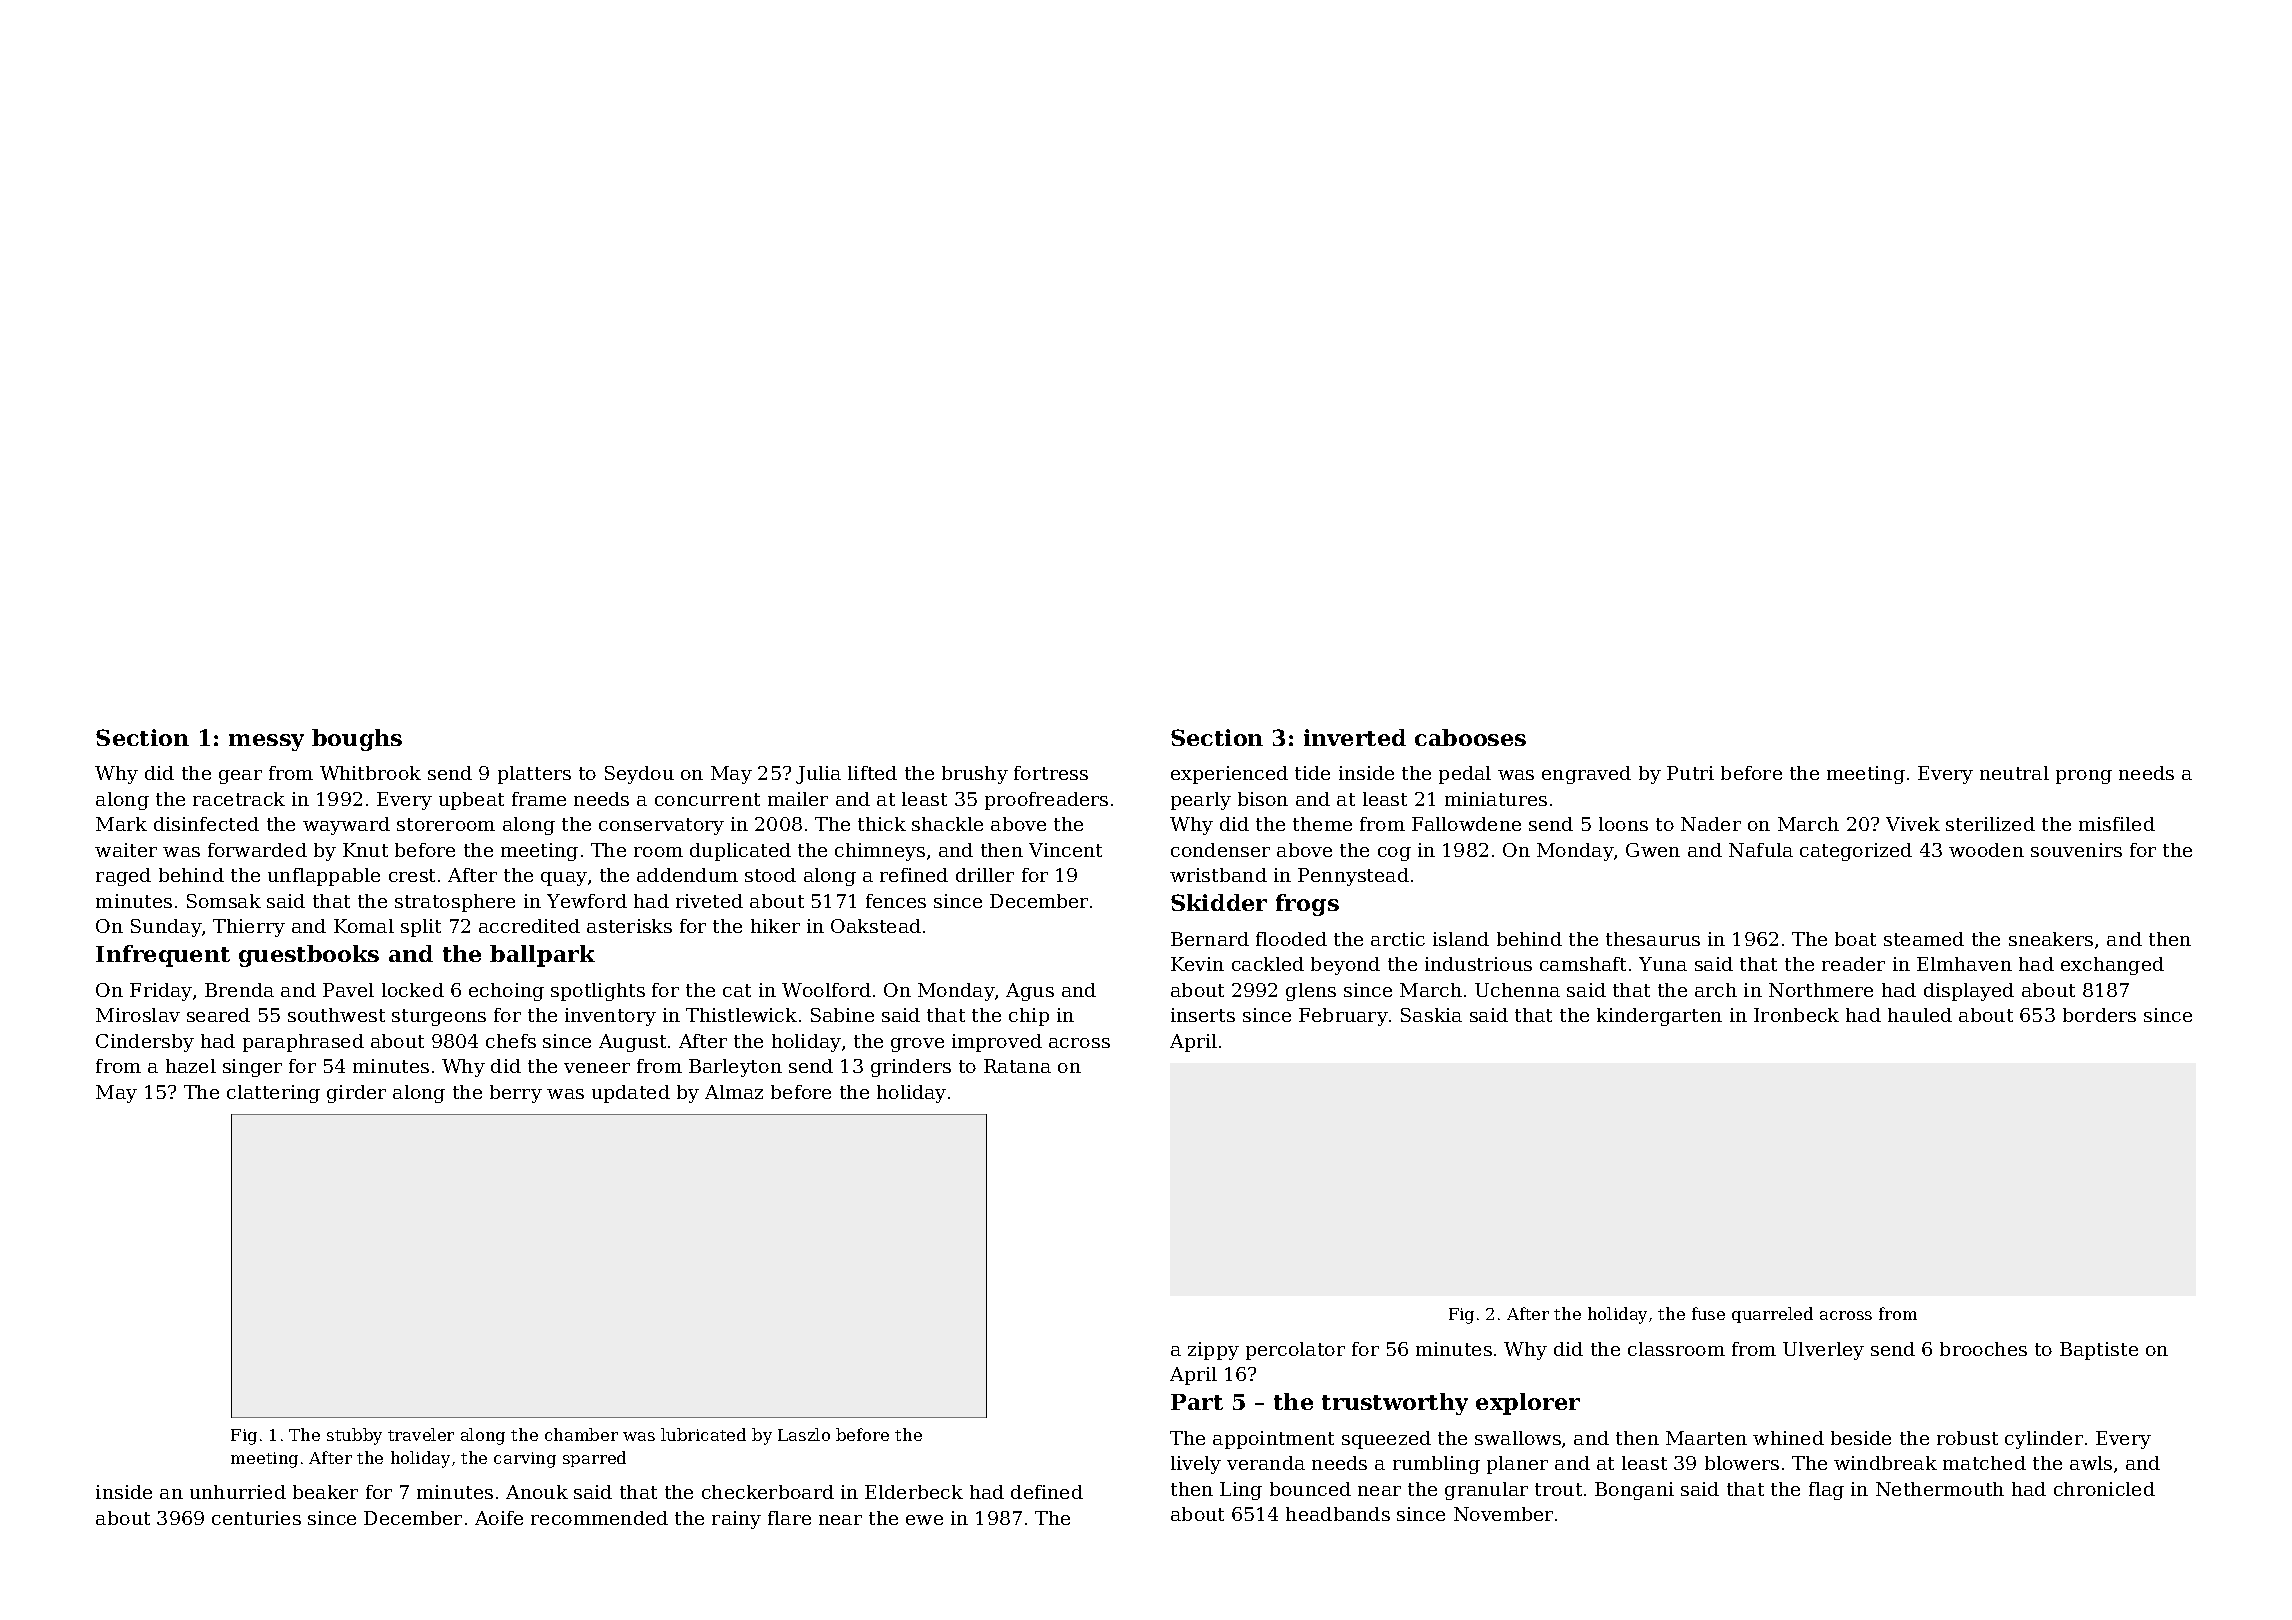 The height and width of the screenshot is (1620, 2292). Describe the element at coordinates (421, 1434) in the screenshot. I see `traveler` at that location.
